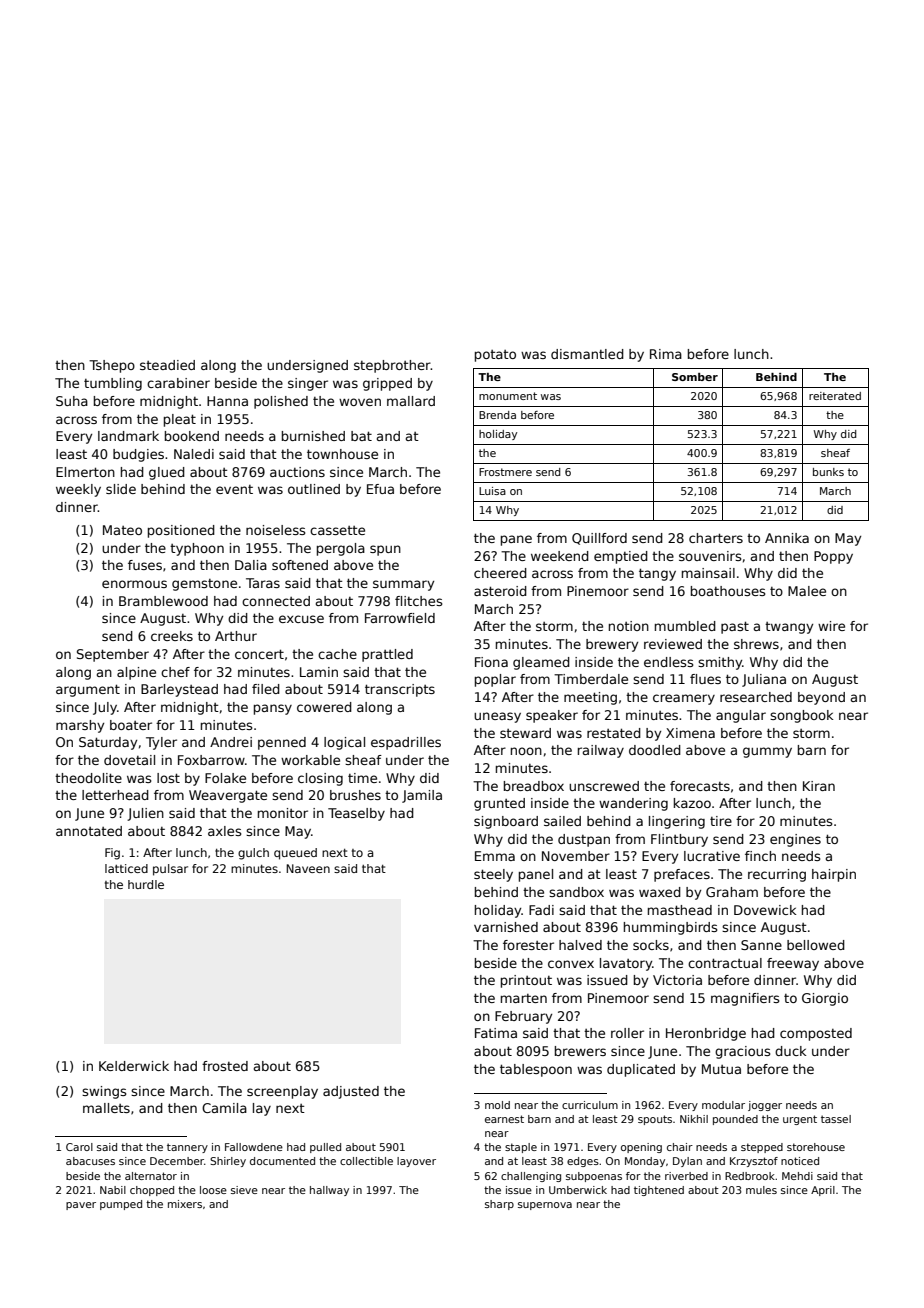 The width and height of the page is (924, 1308). Describe the element at coordinates (491, 662) in the page. I see `Fiona` at that location.
